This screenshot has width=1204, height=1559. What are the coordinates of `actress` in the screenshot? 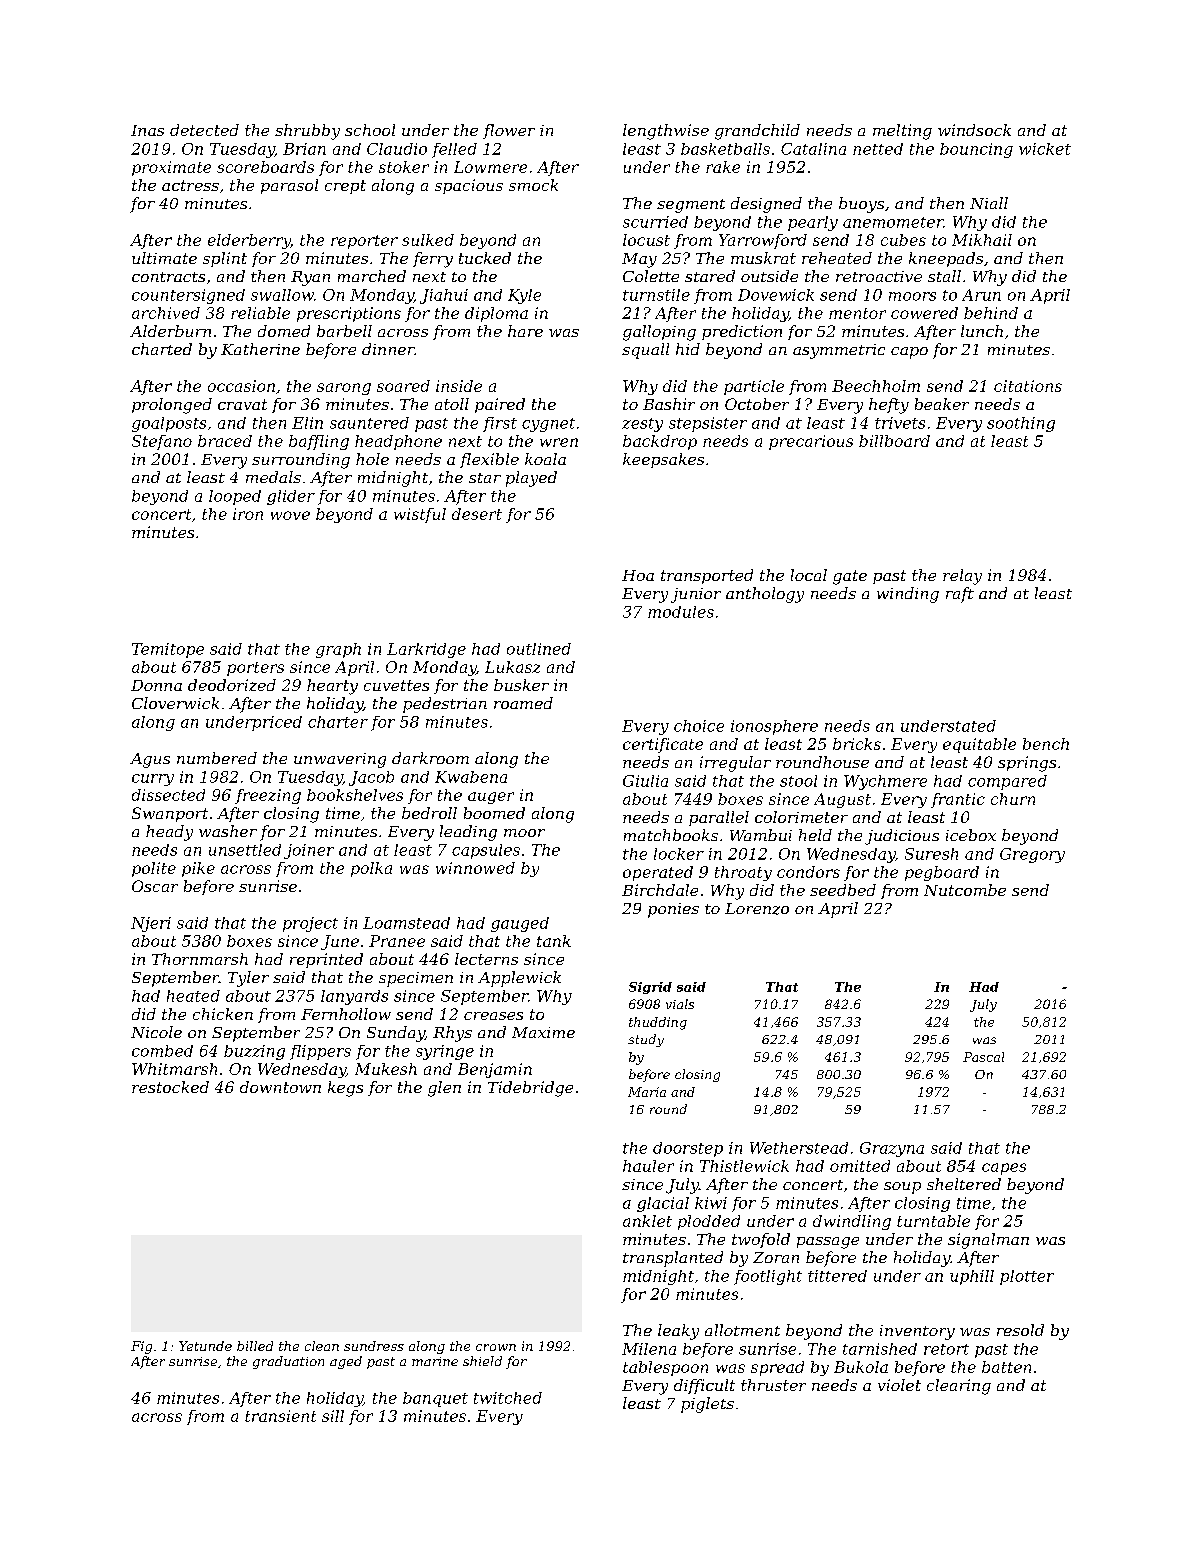 It's located at (190, 185).
